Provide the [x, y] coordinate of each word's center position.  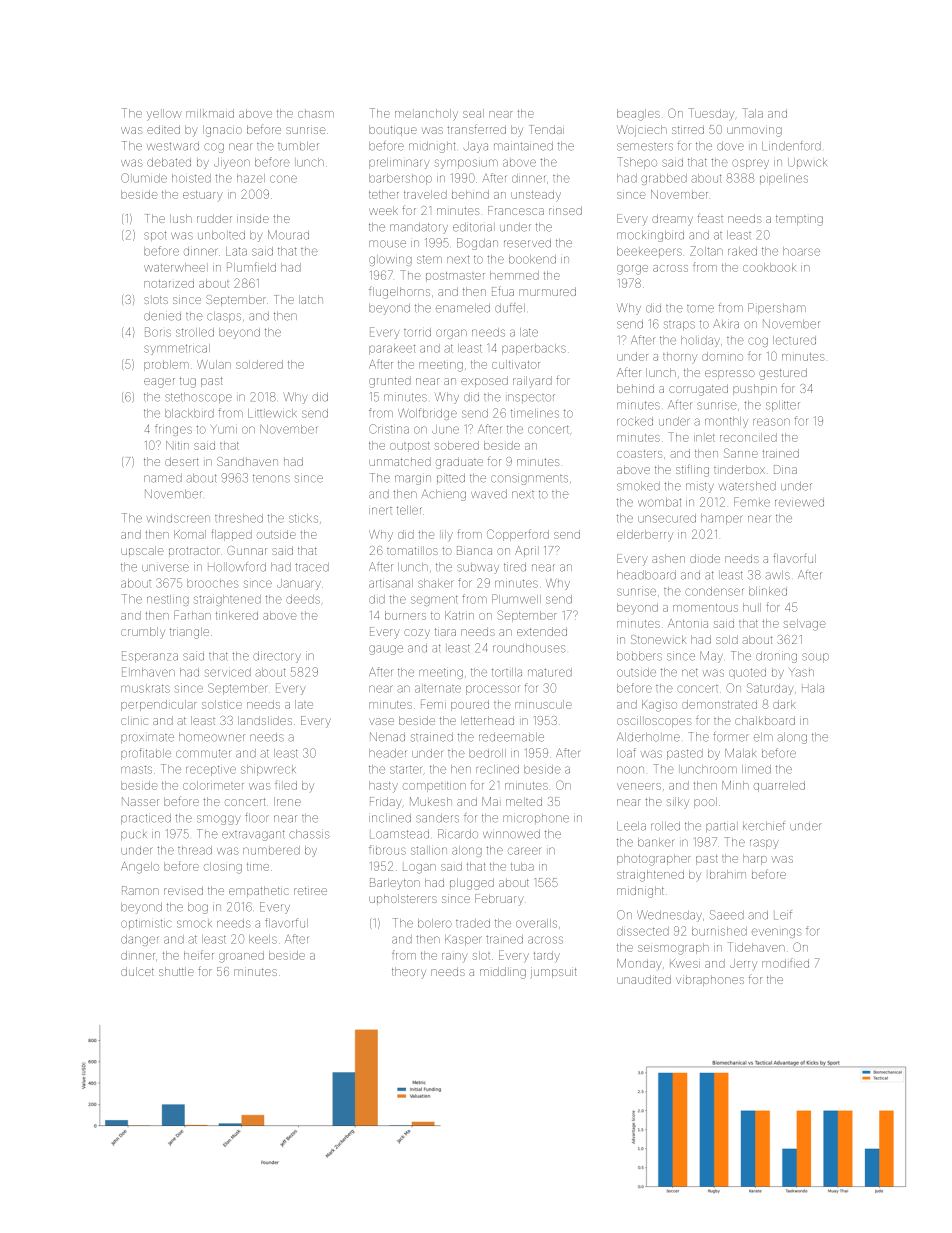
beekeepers [649, 251]
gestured [783, 374]
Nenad [387, 737]
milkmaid [210, 113]
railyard [532, 382]
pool [705, 802]
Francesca [516, 210]
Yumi [224, 429]
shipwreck [268, 770]
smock [194, 924]
